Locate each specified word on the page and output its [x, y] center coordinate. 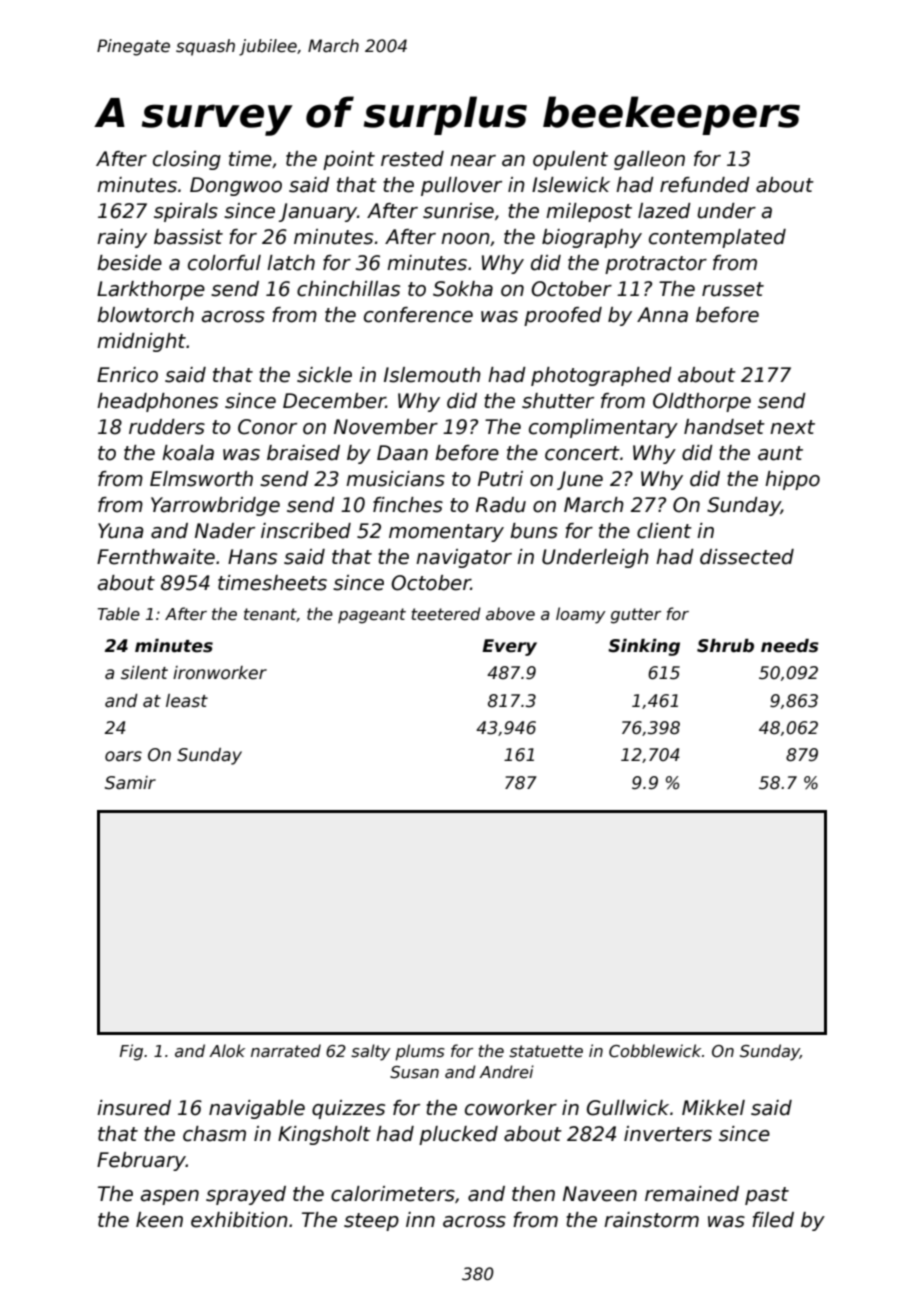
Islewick [571, 185]
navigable [257, 1109]
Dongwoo [236, 186]
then [533, 1194]
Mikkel [713, 1108]
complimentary [603, 428]
